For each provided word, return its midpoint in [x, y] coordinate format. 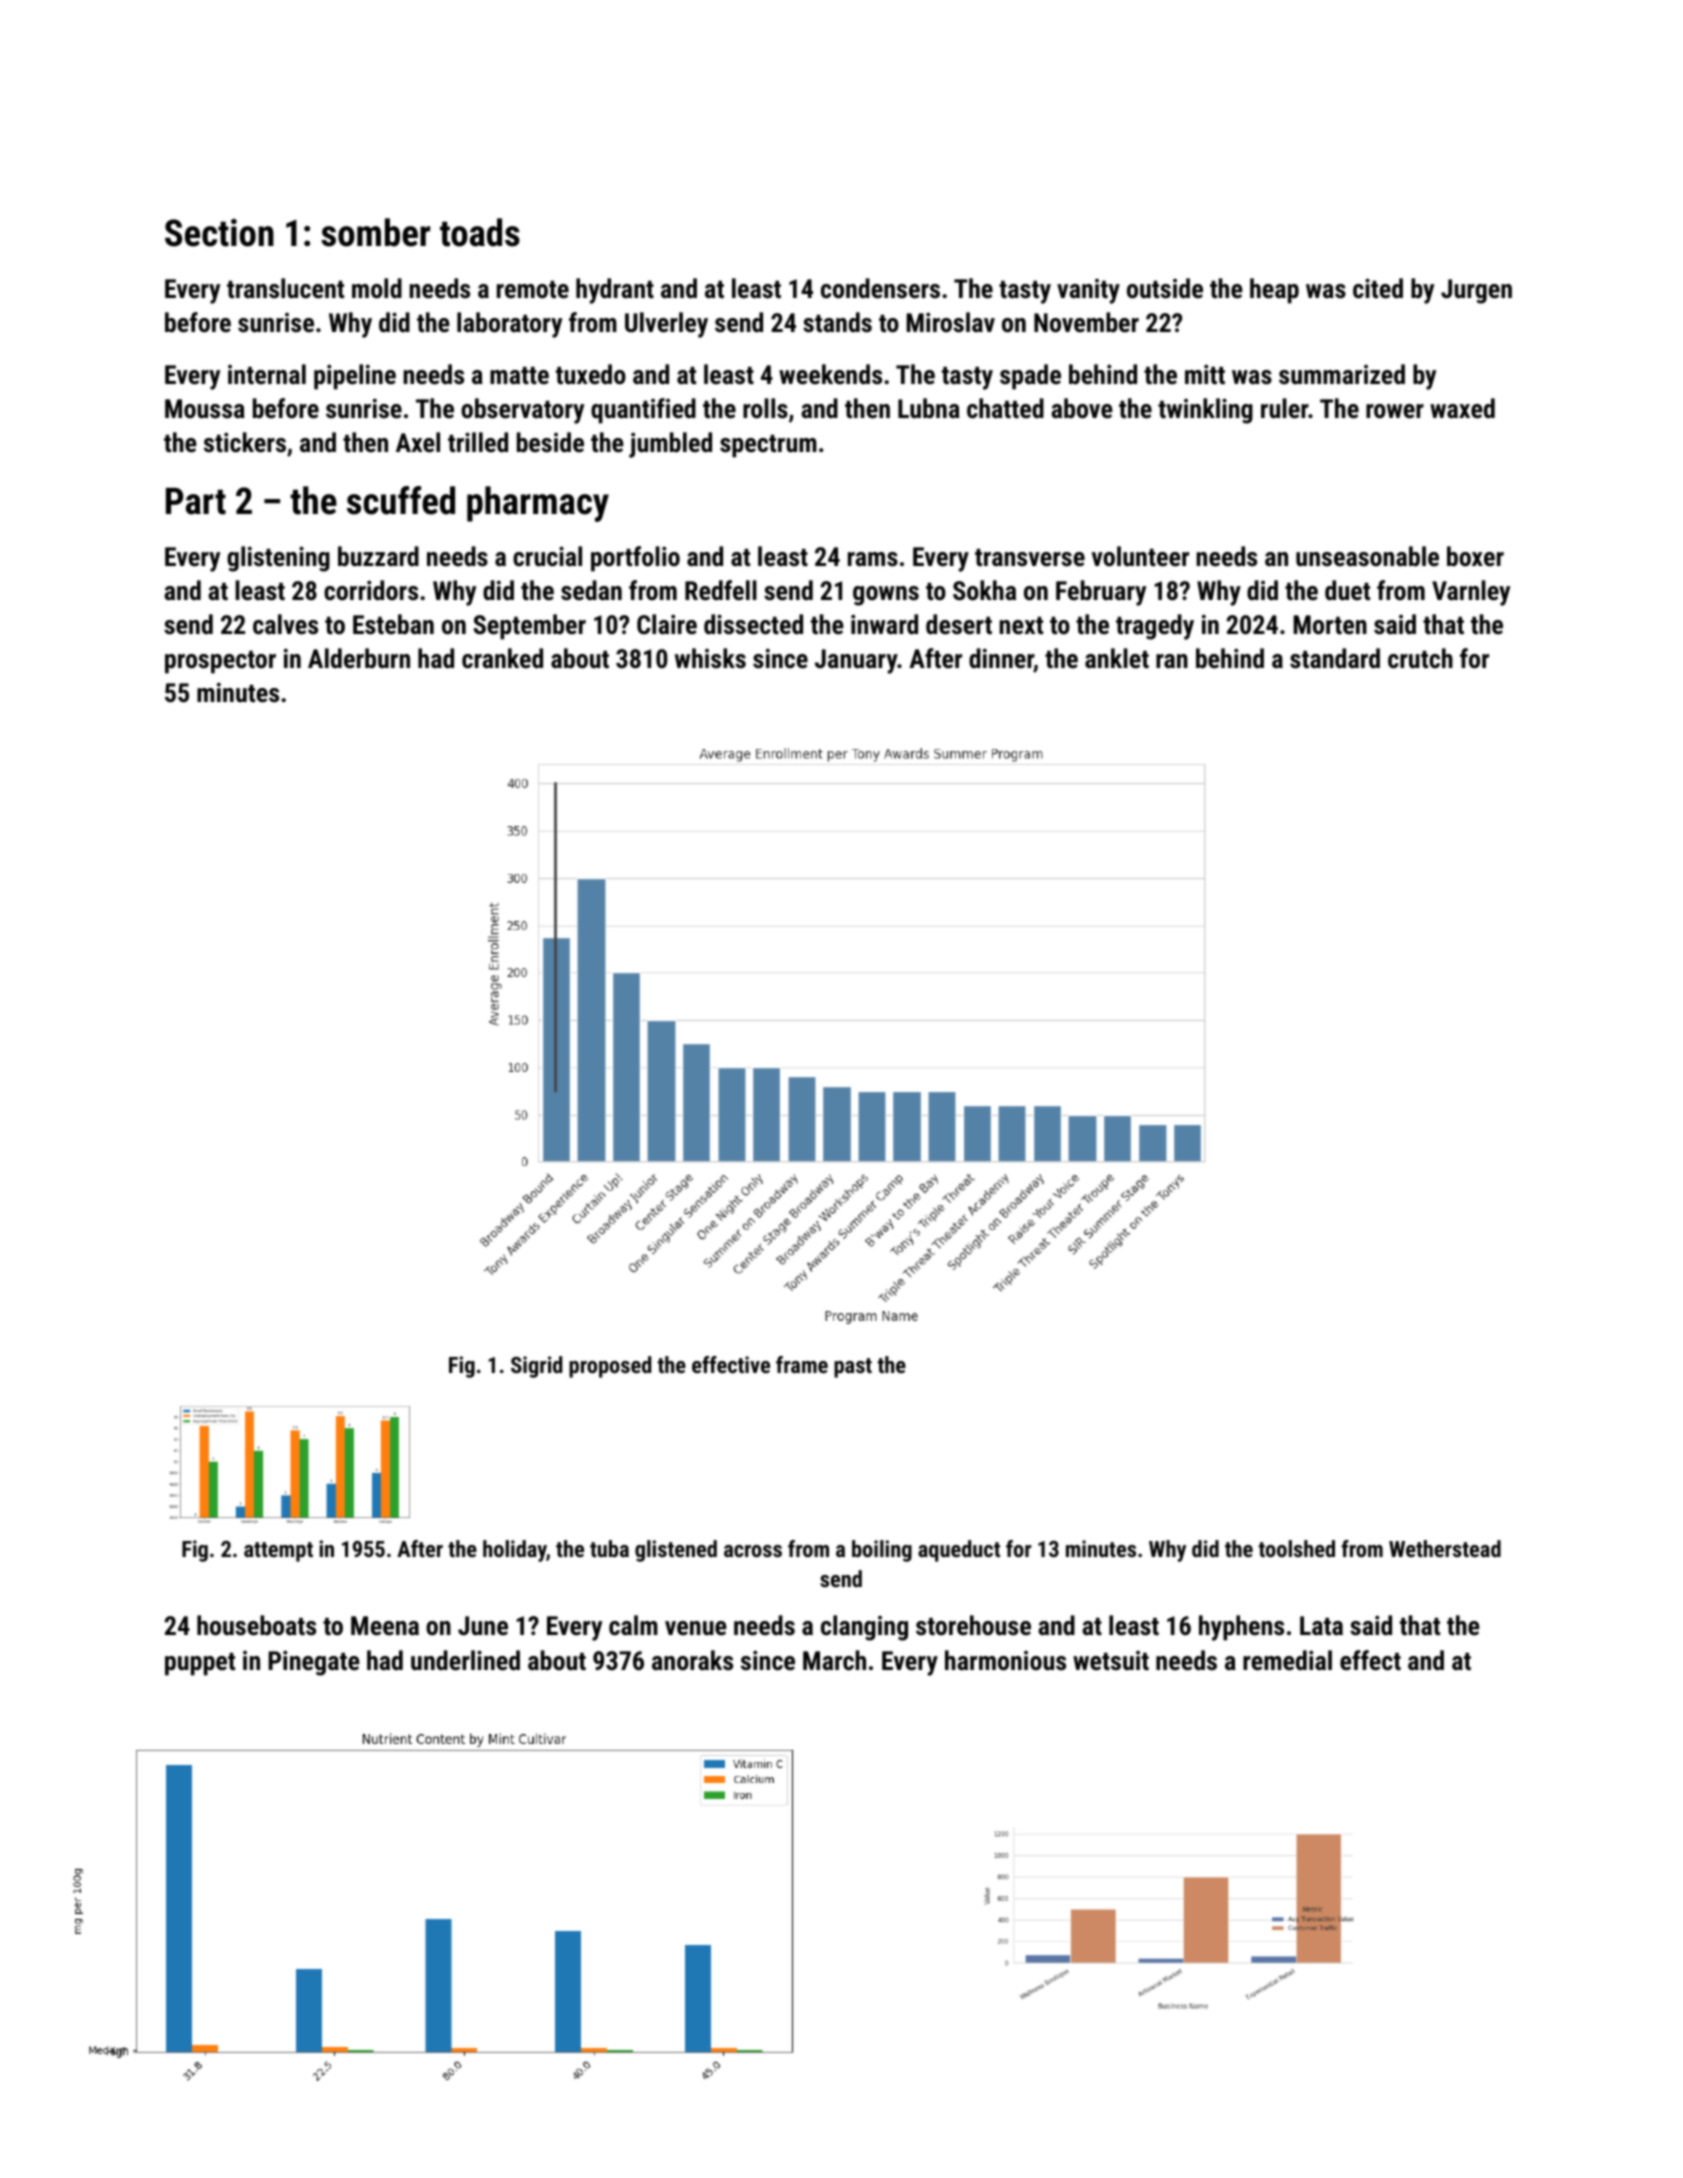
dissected [753, 624]
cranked [502, 658]
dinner [1001, 660]
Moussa [205, 408]
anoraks [692, 1660]
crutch [1420, 658]
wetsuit [1111, 1660]
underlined [465, 1660]
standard [1335, 658]
